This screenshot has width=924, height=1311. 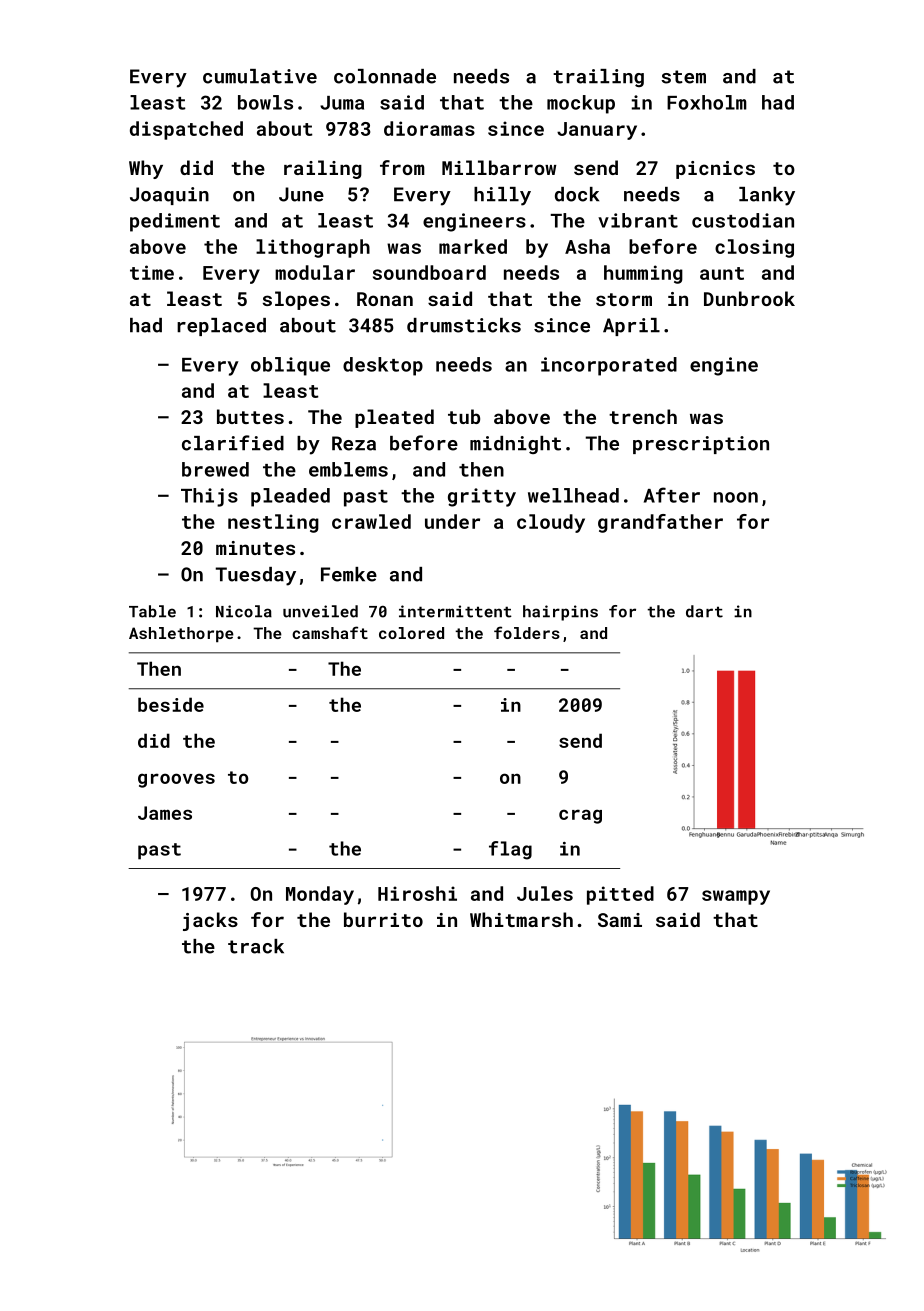 I want to click on clarified, so click(x=233, y=443).
